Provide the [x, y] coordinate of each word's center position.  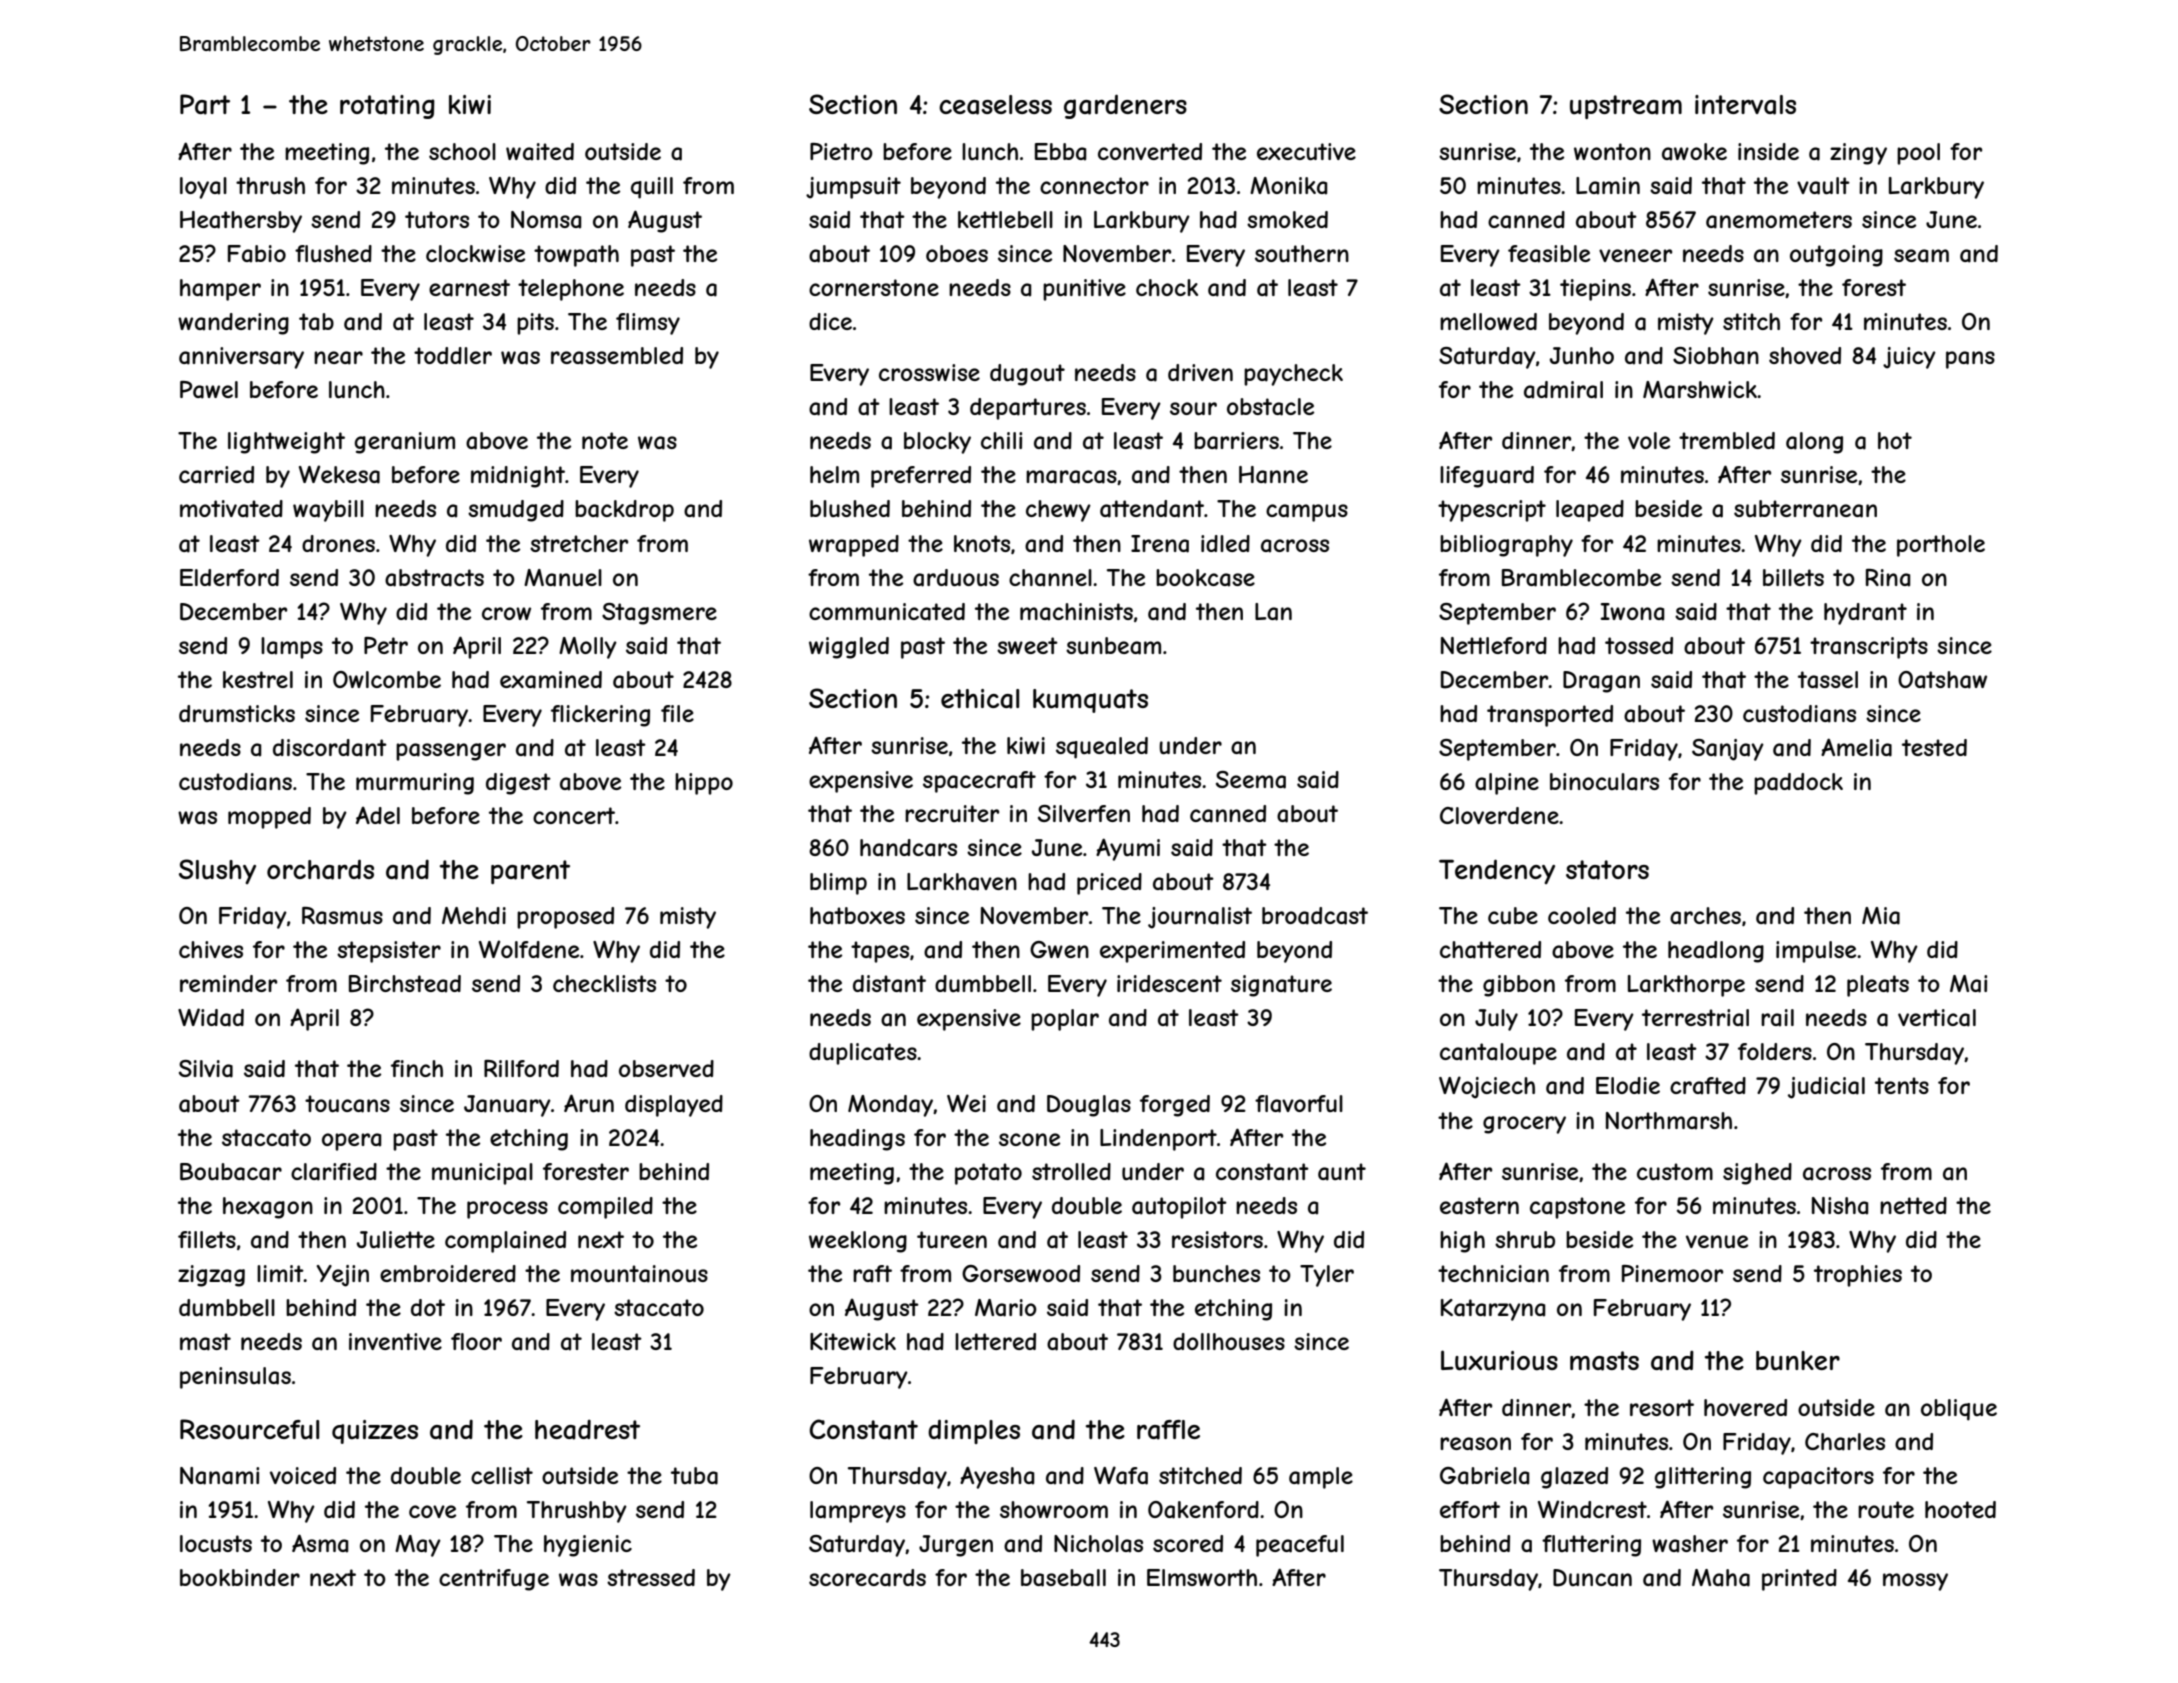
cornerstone [874, 287]
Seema [1251, 780]
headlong [1716, 952]
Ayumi [1128, 849]
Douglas [1089, 1106]
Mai [1968, 984]
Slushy [217, 871]
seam [1921, 256]
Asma [320, 1543]
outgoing [1836, 256]
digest [518, 784]
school [462, 151]
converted [1150, 151]
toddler [453, 355]
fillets [207, 1239]
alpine [1507, 784]
